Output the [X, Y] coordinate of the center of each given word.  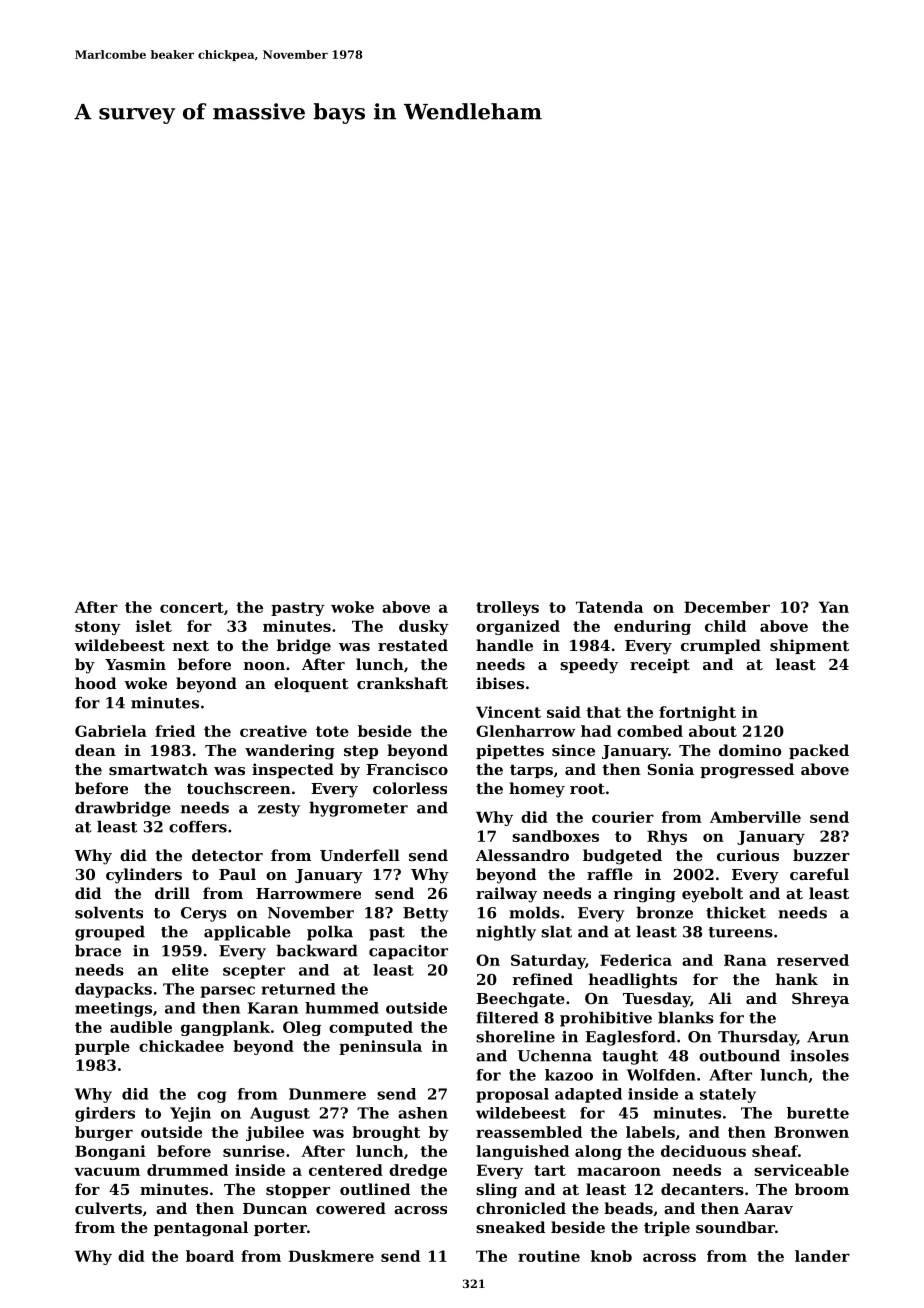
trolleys [507, 608]
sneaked [510, 1227]
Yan [834, 607]
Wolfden [661, 1075]
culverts [108, 1208]
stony [98, 628]
